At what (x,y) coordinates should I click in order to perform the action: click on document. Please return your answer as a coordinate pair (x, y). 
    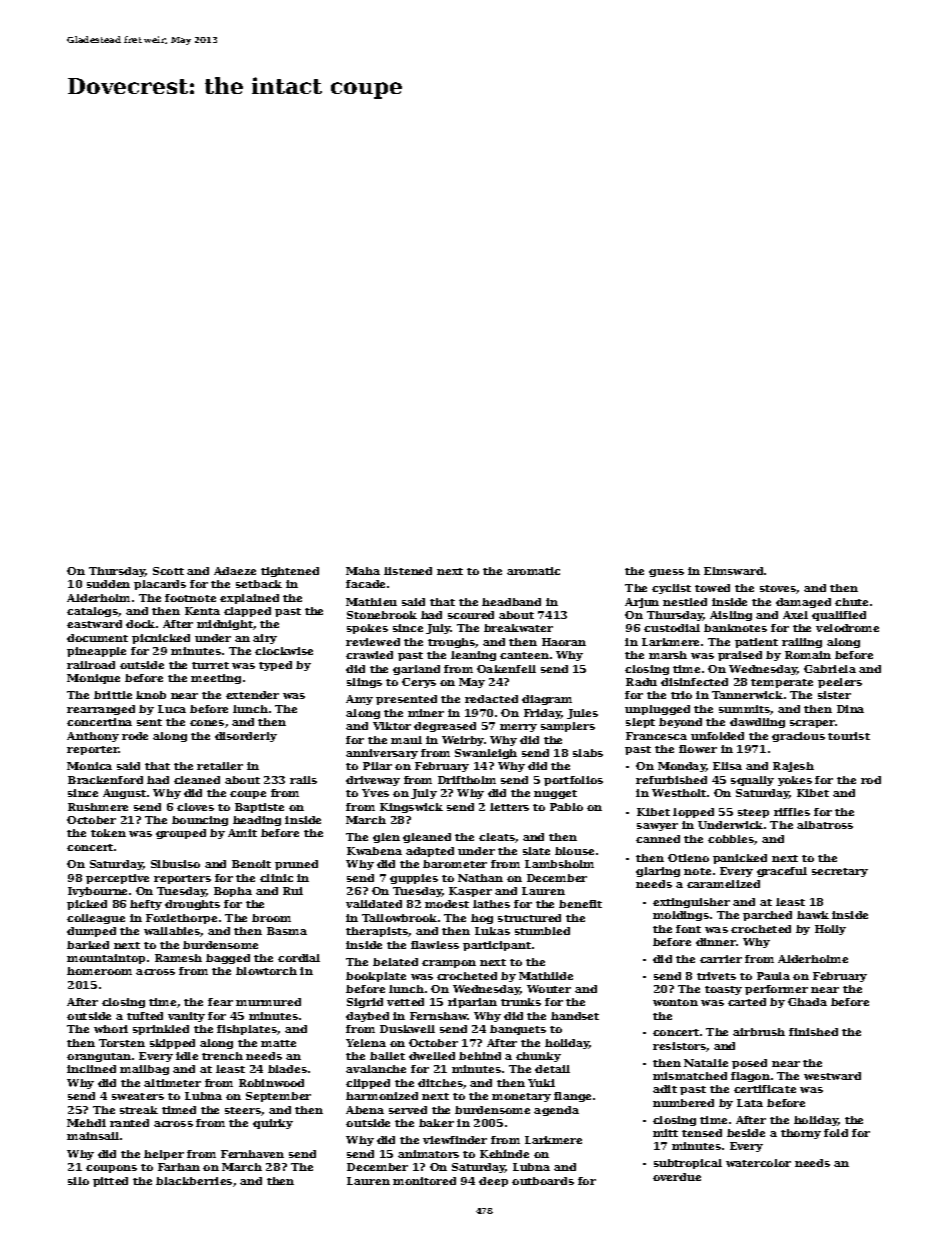
    Looking at the image, I should click on (97, 638).
